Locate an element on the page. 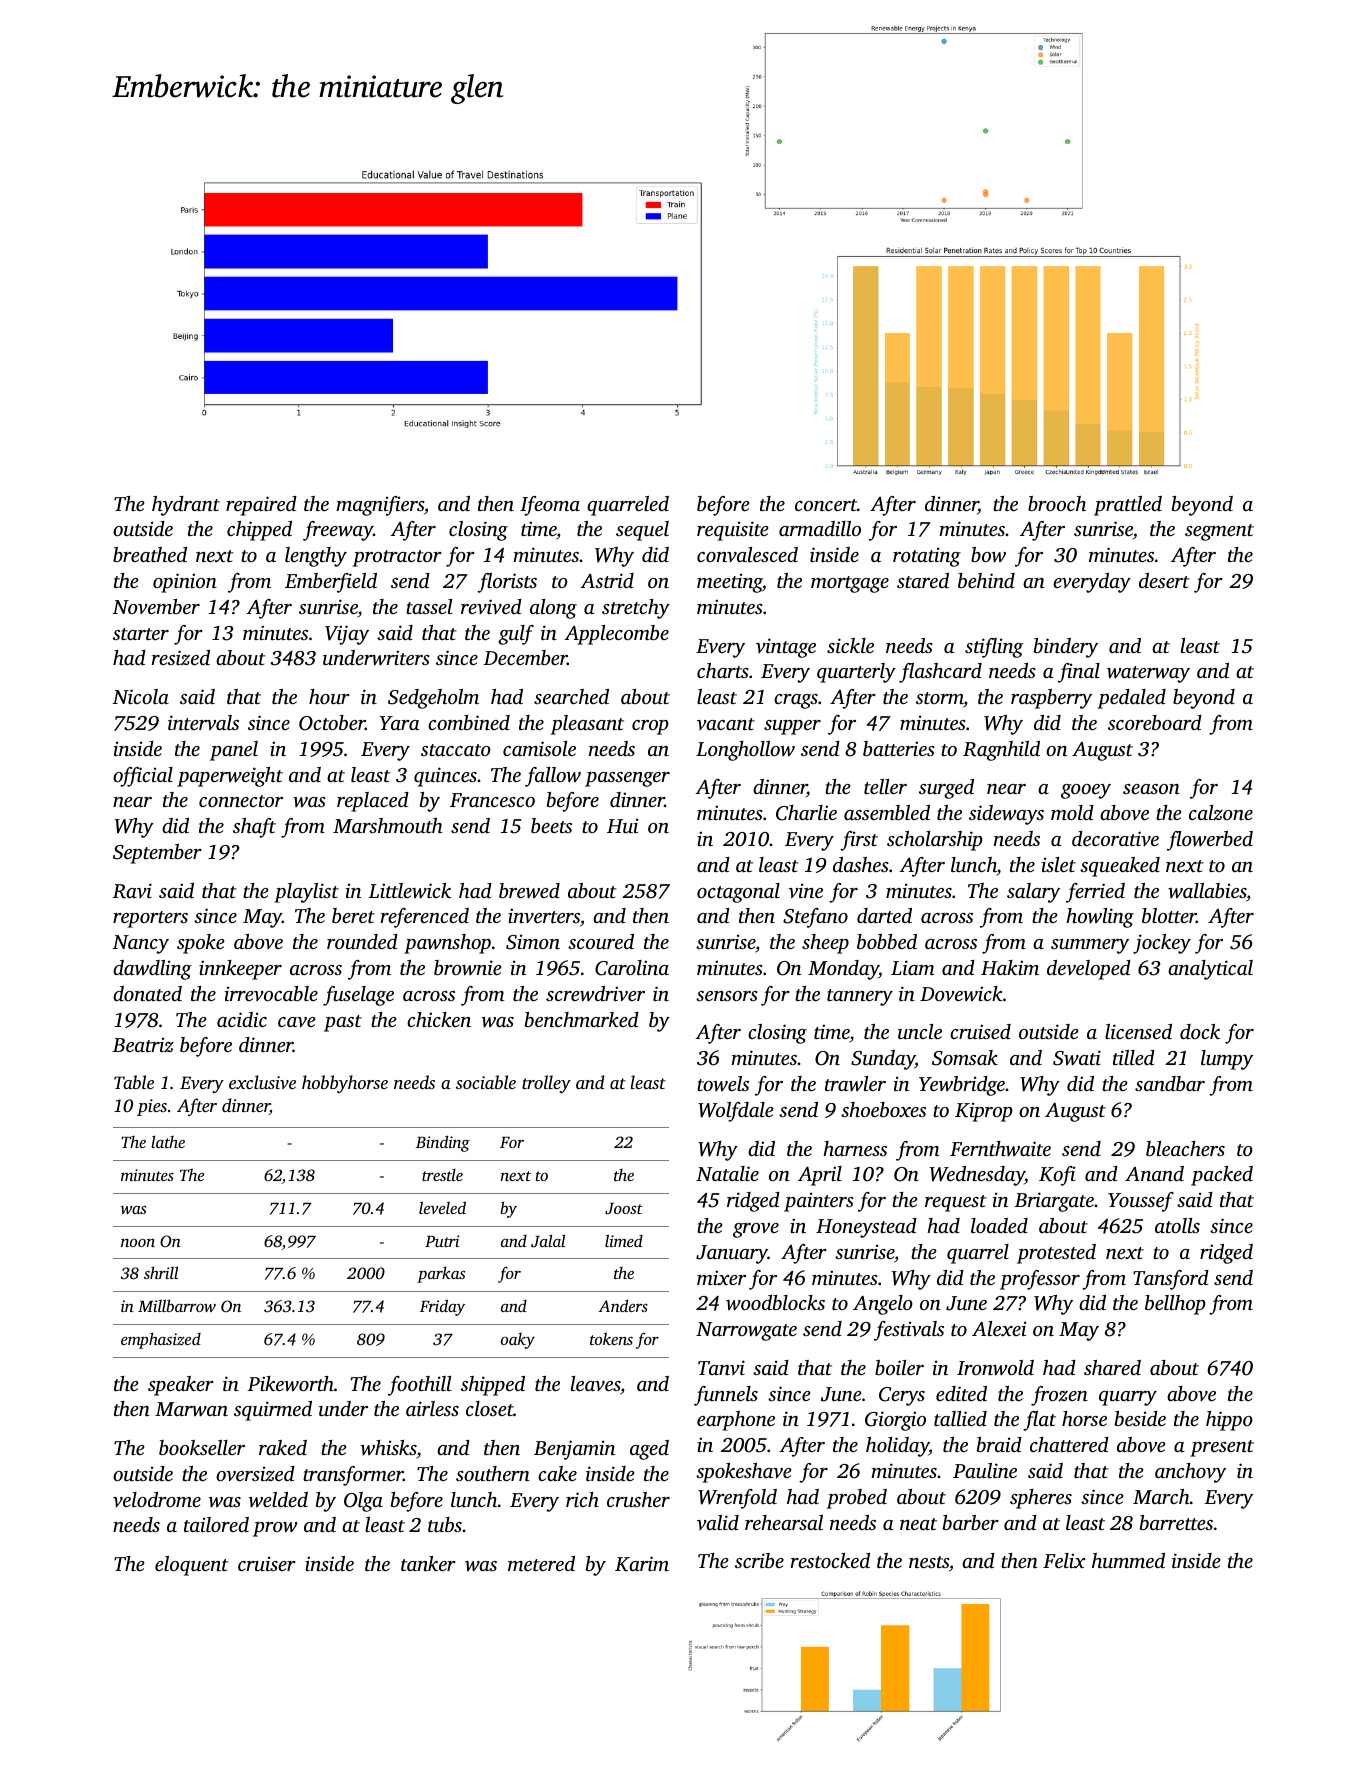 Image resolution: width=1366 pixels, height=1767 pixels. Fernthwaite is located at coordinates (1000, 1148).
